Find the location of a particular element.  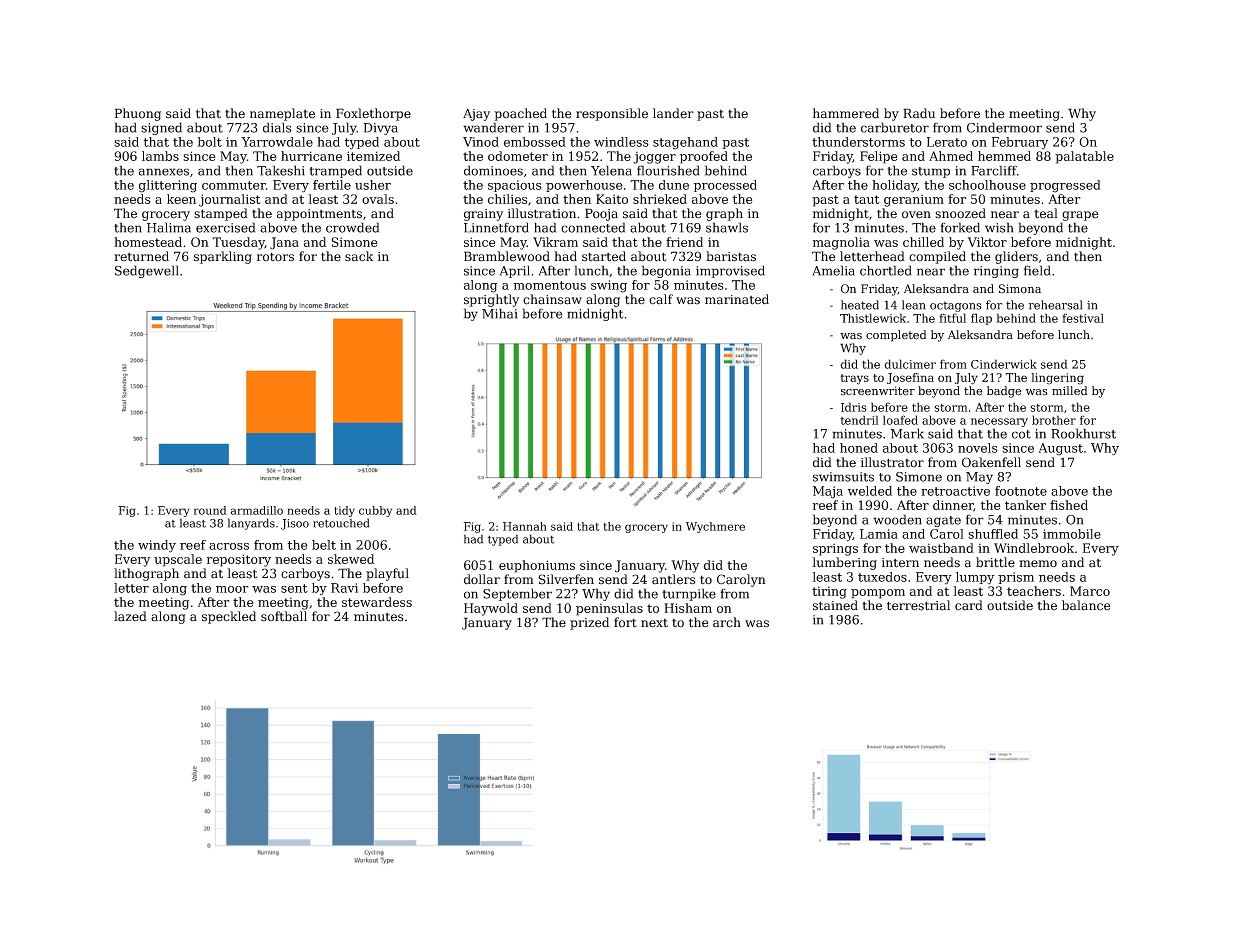

stump is located at coordinates (931, 172).
